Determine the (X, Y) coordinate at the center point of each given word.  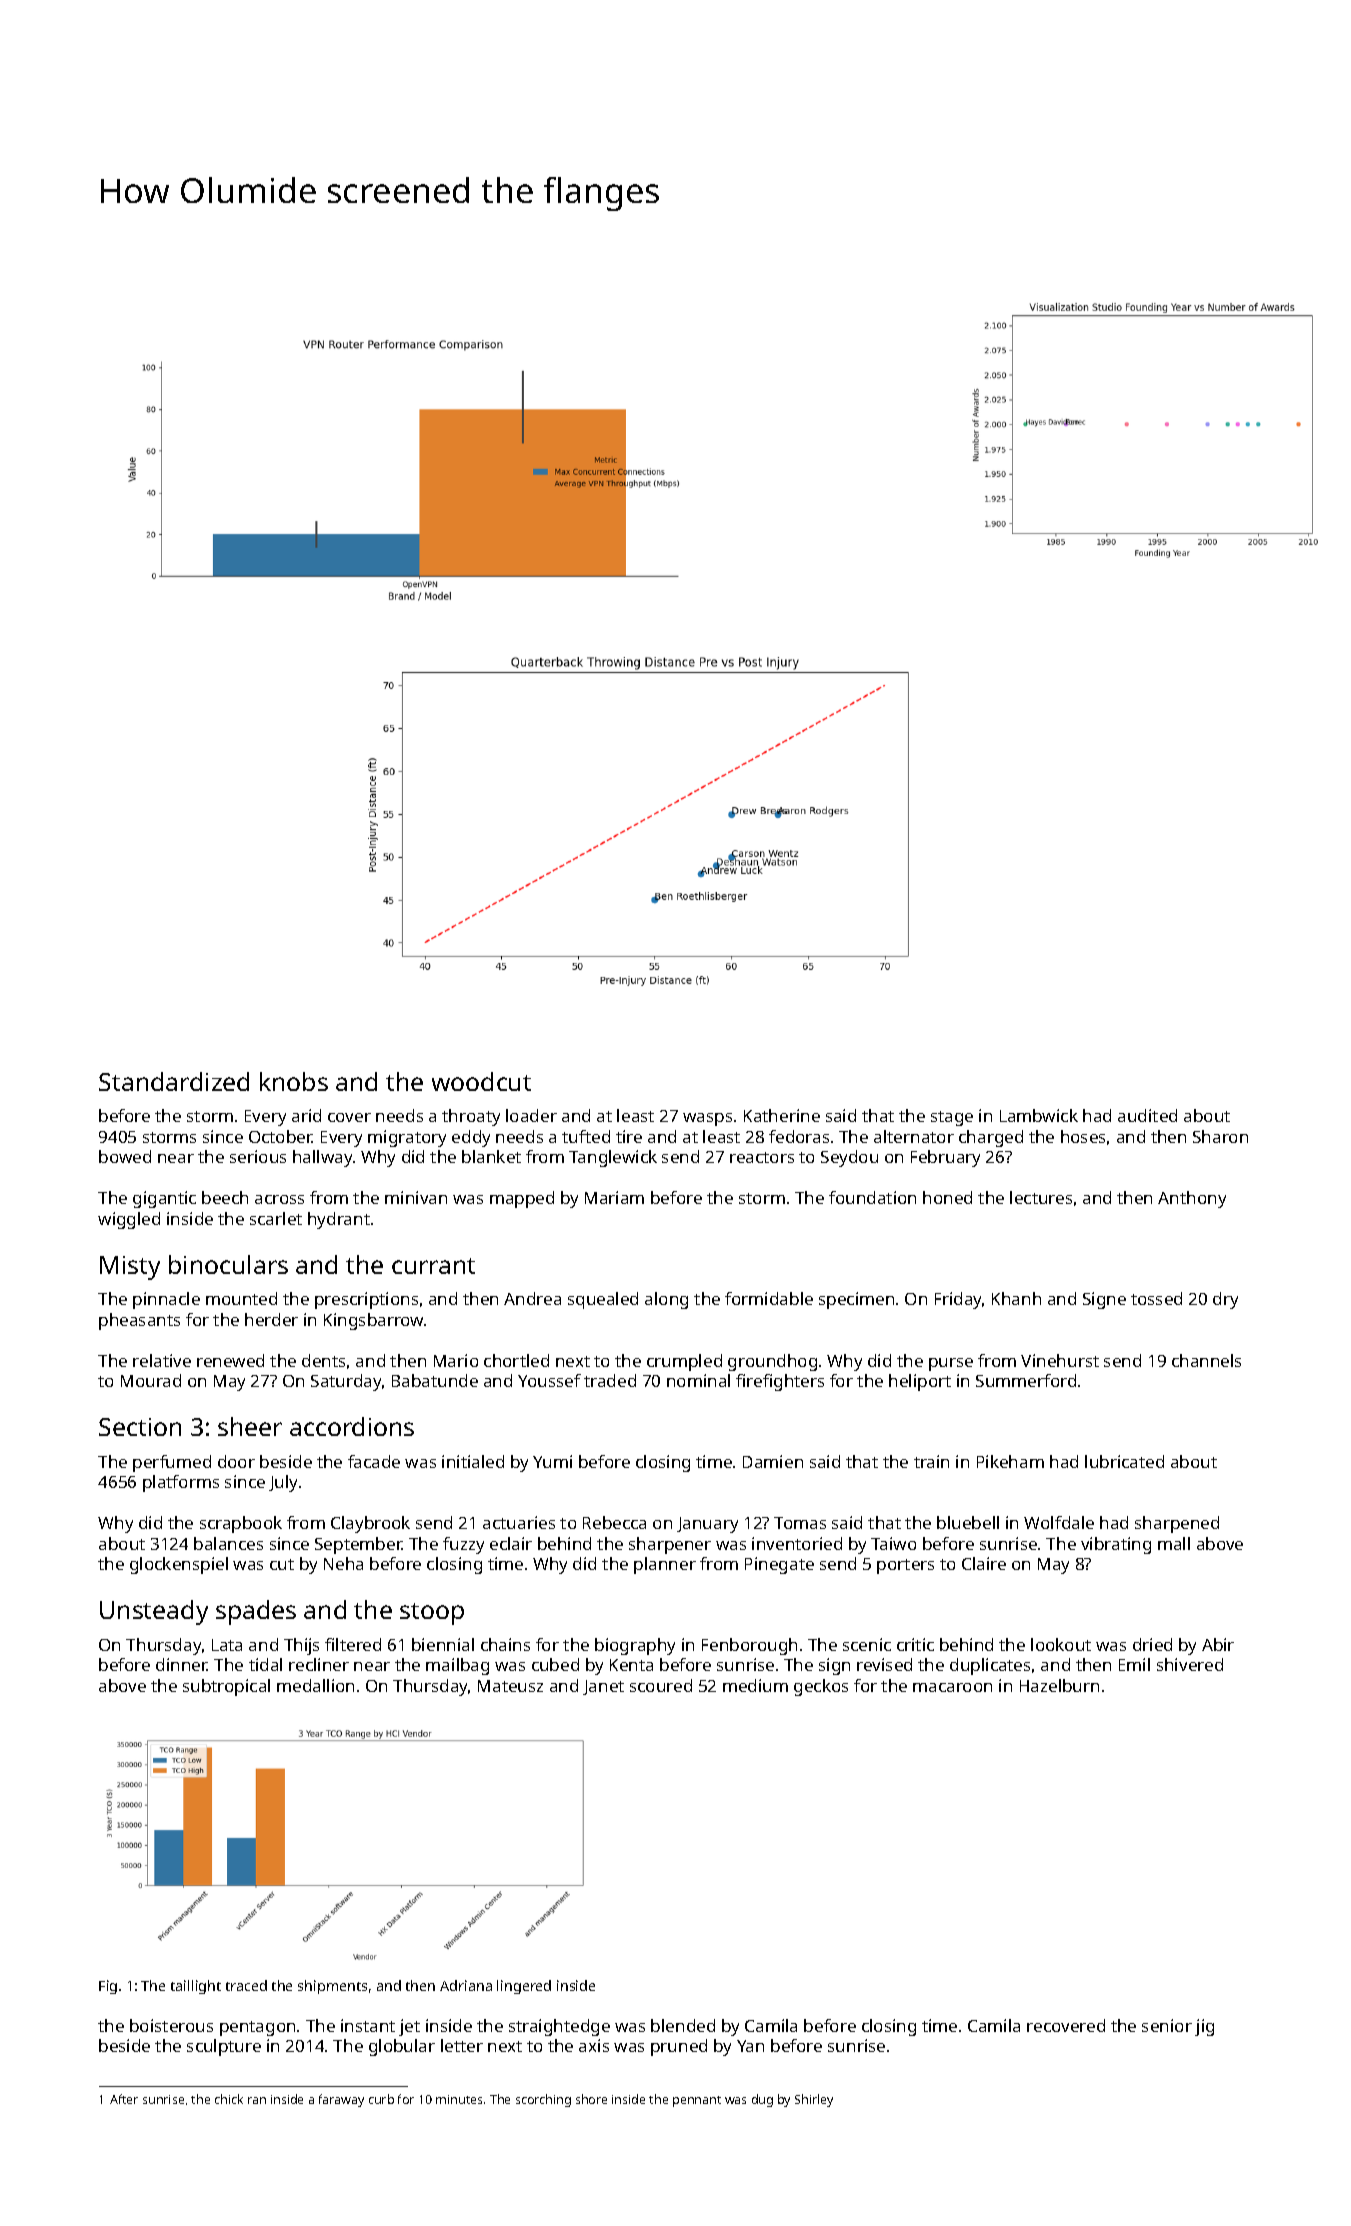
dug (762, 2100)
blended (683, 2025)
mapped (522, 1199)
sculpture (224, 2047)
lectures (1041, 1197)
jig (1204, 2027)
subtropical (226, 1687)
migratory (407, 1138)
